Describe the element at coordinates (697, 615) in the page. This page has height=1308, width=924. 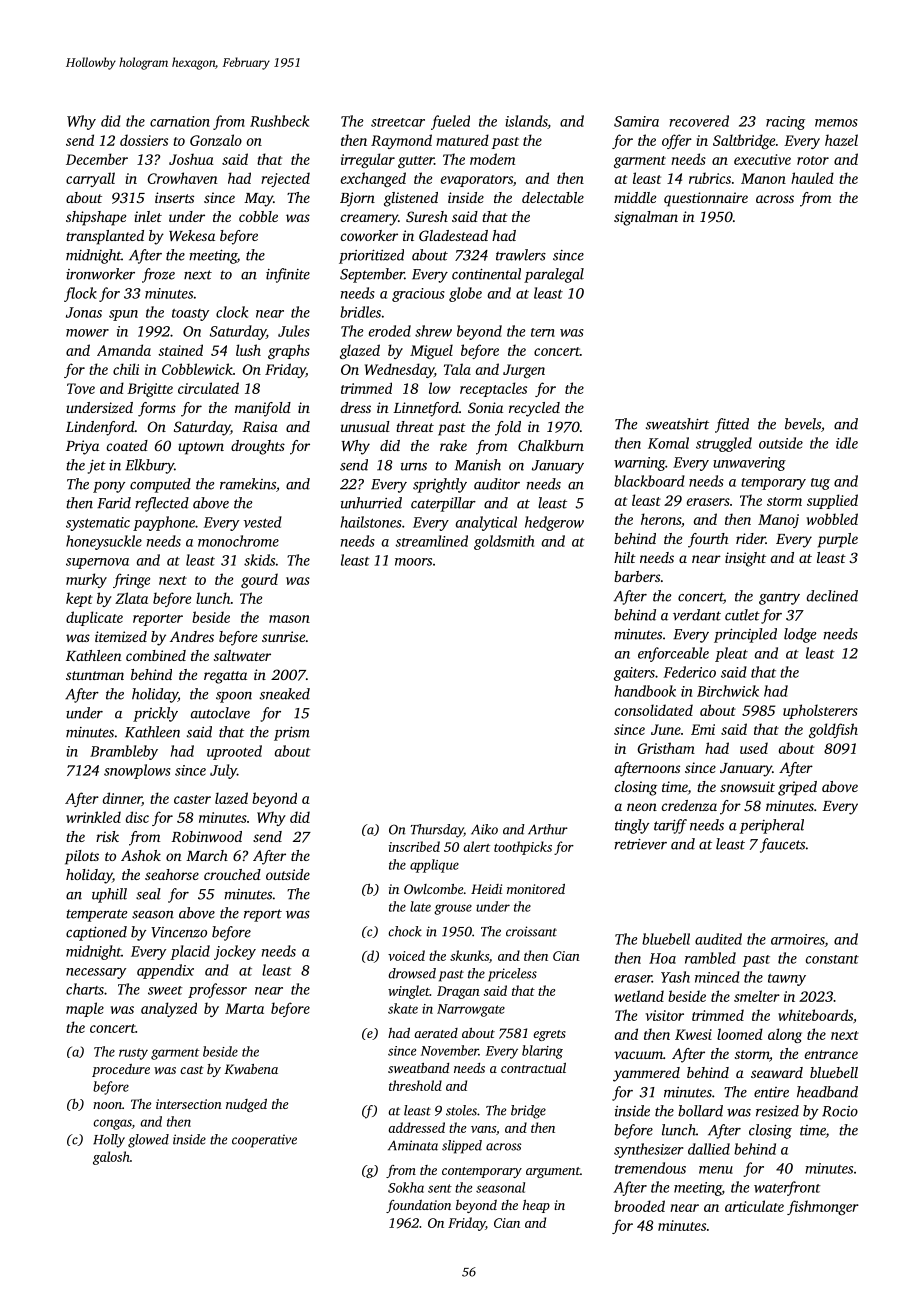
I see `verdant` at that location.
